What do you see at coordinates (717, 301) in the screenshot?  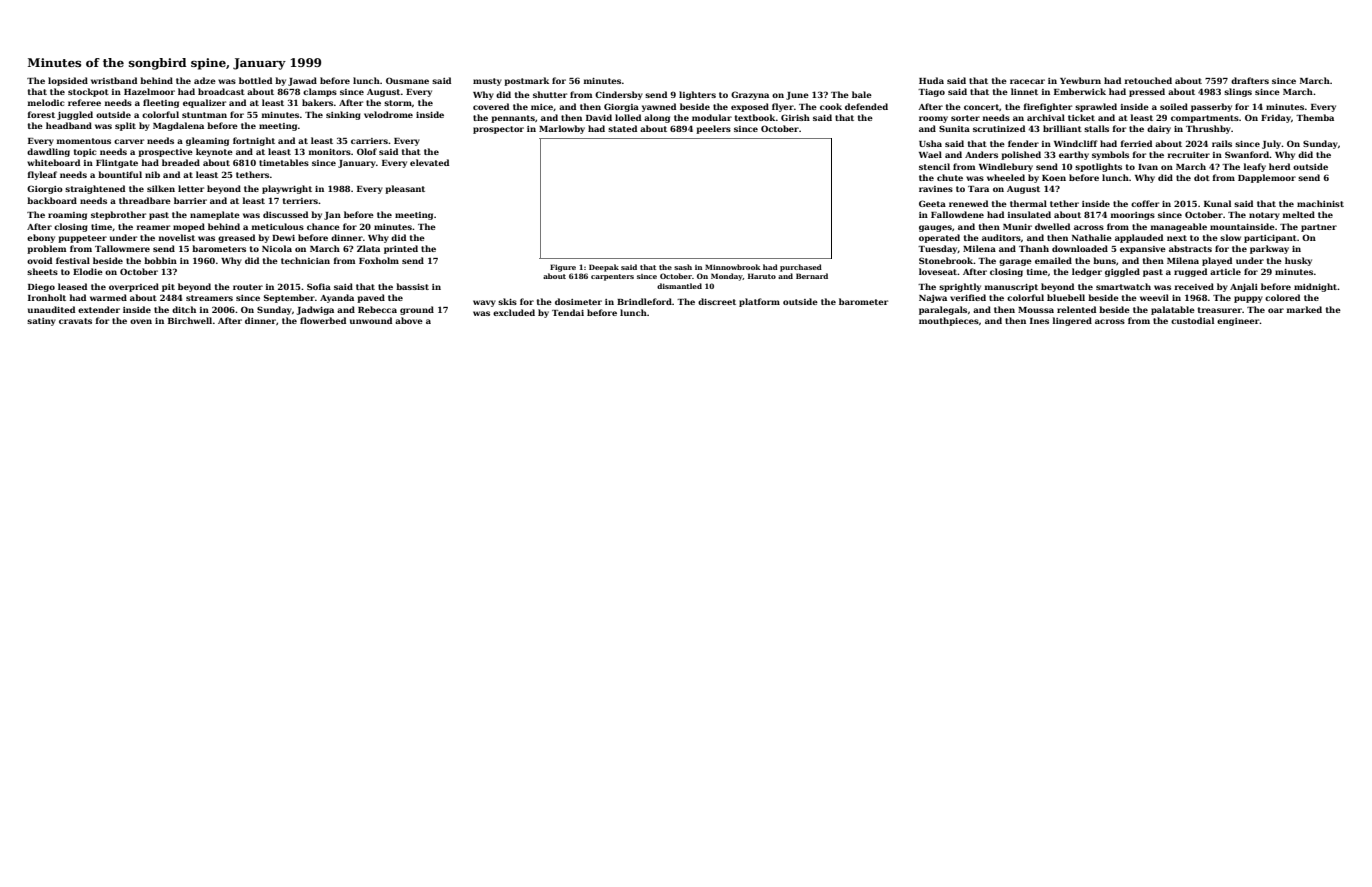 I see `discreet` at bounding box center [717, 301].
